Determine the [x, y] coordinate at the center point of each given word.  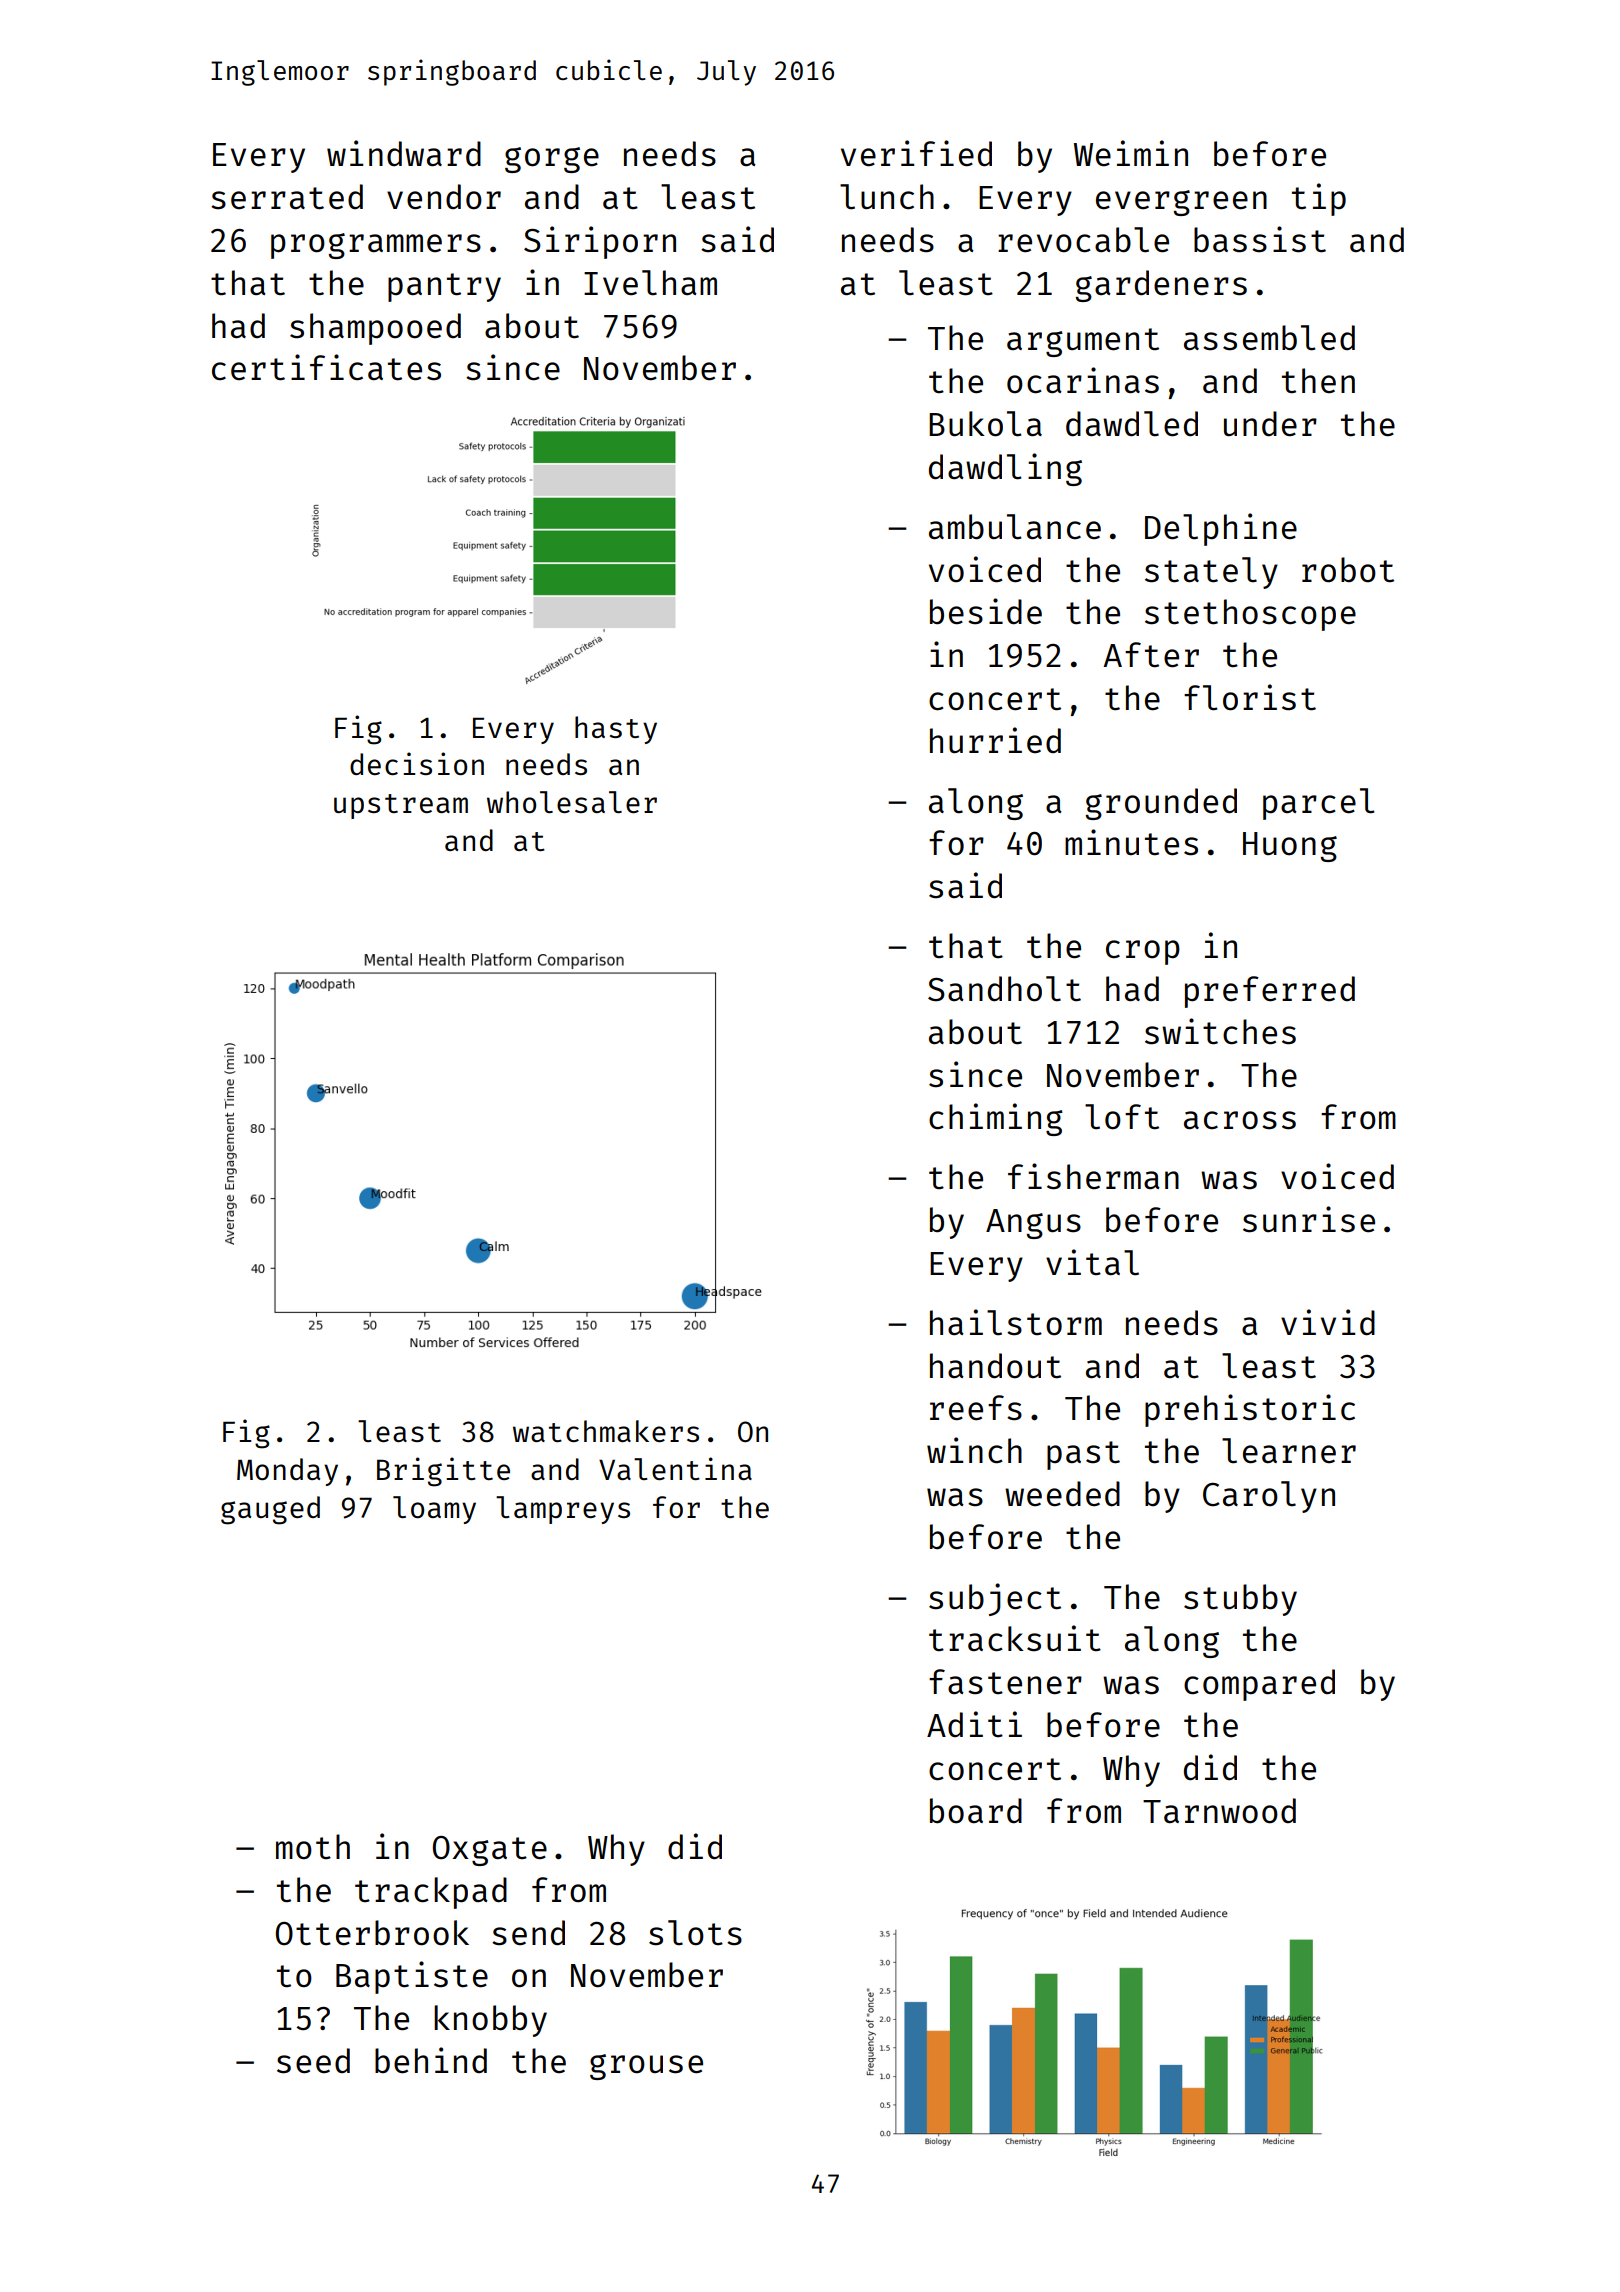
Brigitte [443, 1472]
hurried [995, 740]
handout [995, 1366]
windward [404, 153]
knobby [490, 2021]
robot [1348, 570]
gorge [552, 160]
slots [695, 1933]
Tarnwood [1219, 1811]
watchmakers [606, 1431]
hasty [616, 730]
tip [1319, 199]
